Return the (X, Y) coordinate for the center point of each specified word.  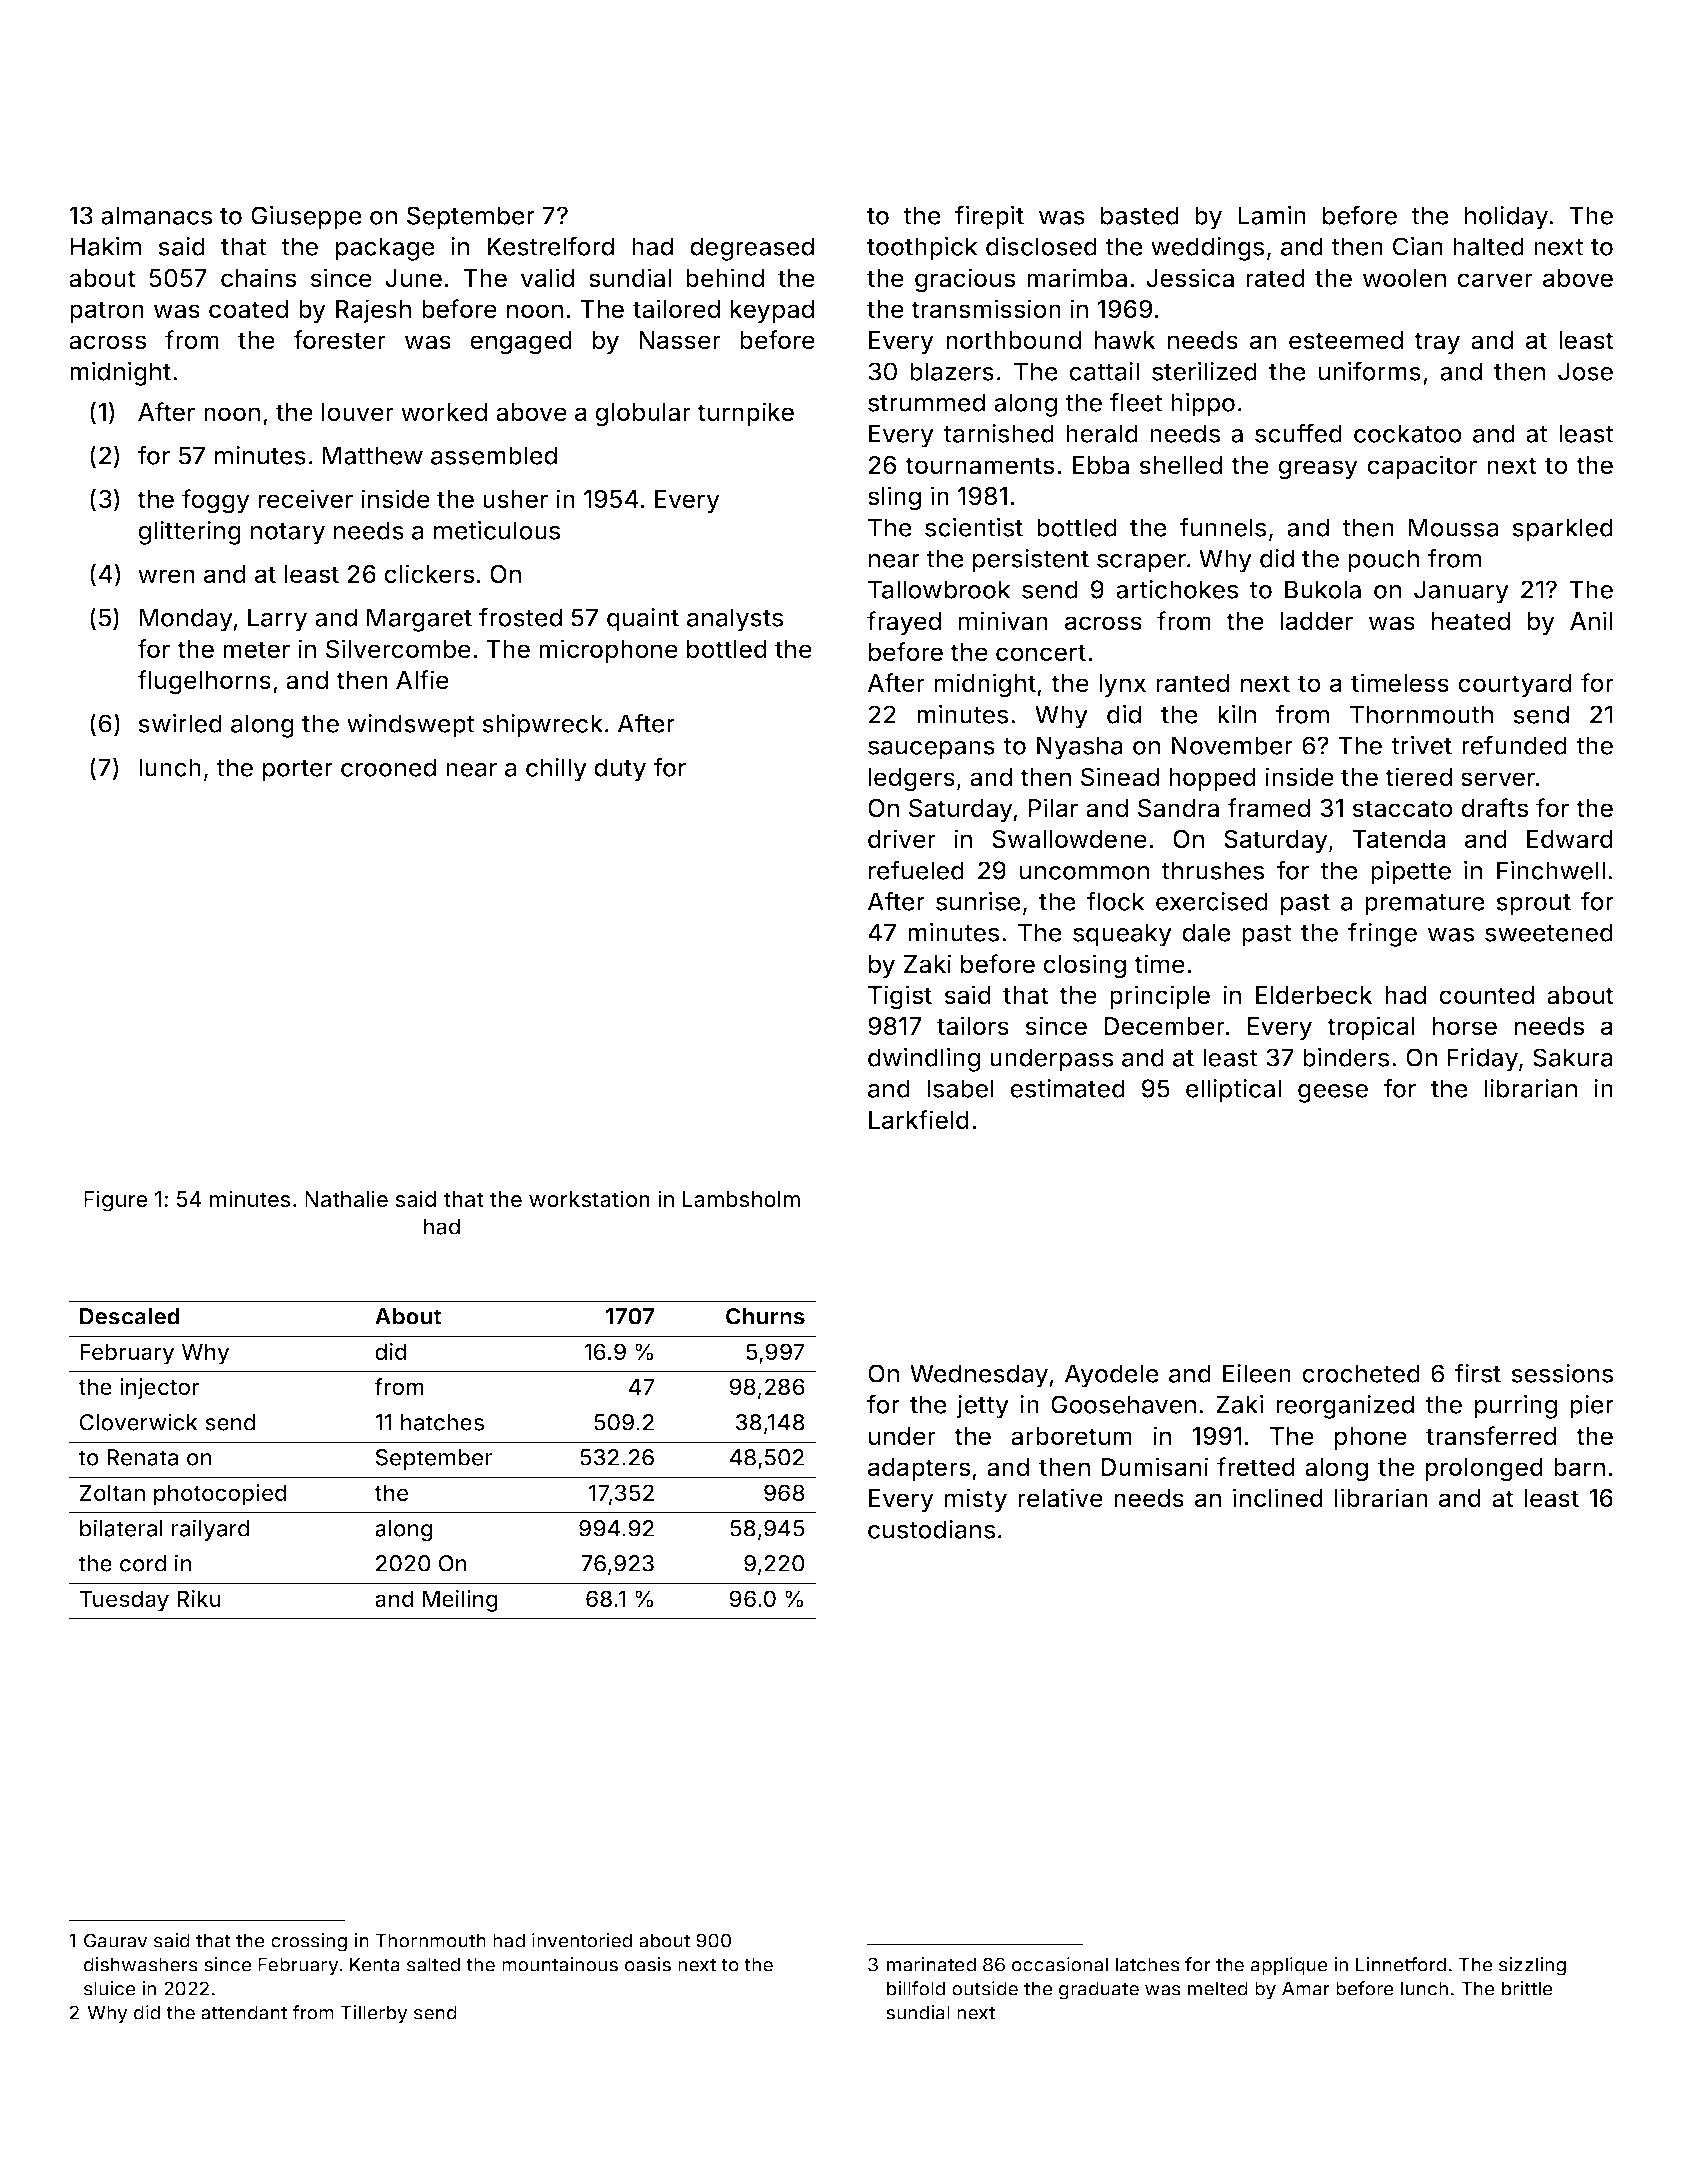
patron (107, 312)
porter (298, 771)
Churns (765, 1316)
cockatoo (1408, 433)
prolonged (1484, 1470)
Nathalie (346, 1199)
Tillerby (374, 2014)
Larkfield (919, 1120)
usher (515, 499)
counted (1486, 995)
